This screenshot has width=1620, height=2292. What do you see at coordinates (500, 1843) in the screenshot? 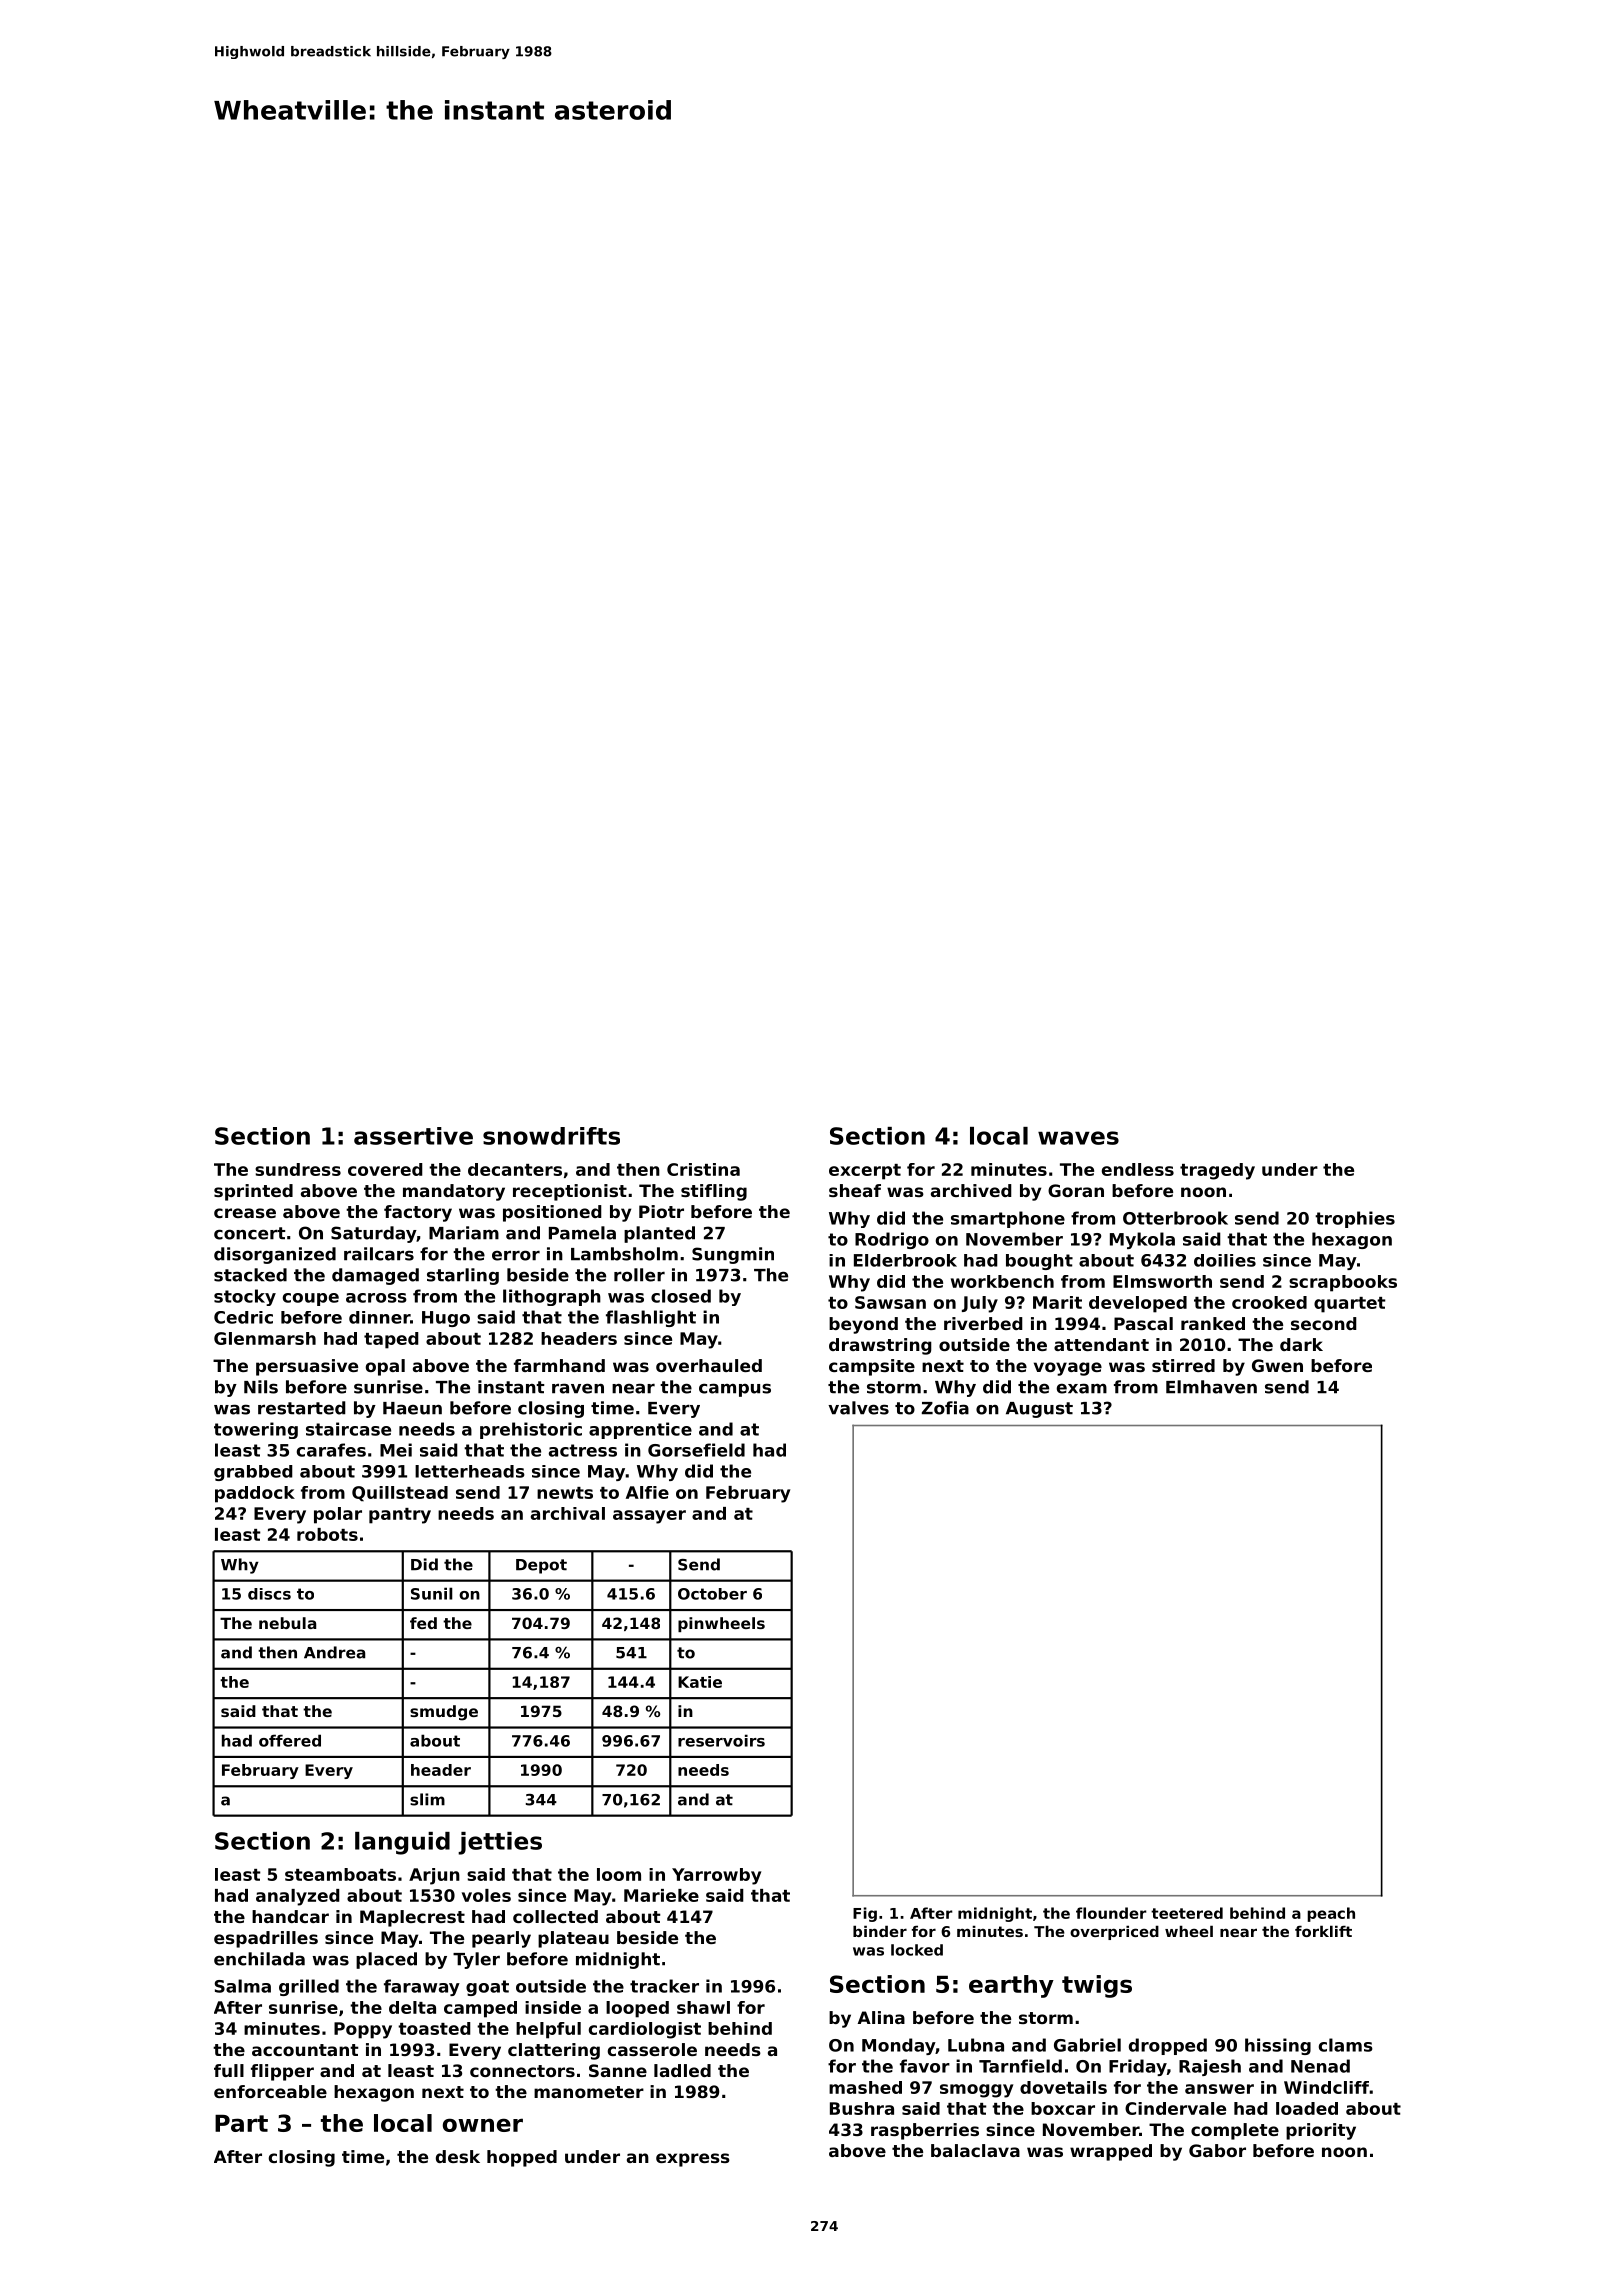
I see `jetties` at bounding box center [500, 1843].
